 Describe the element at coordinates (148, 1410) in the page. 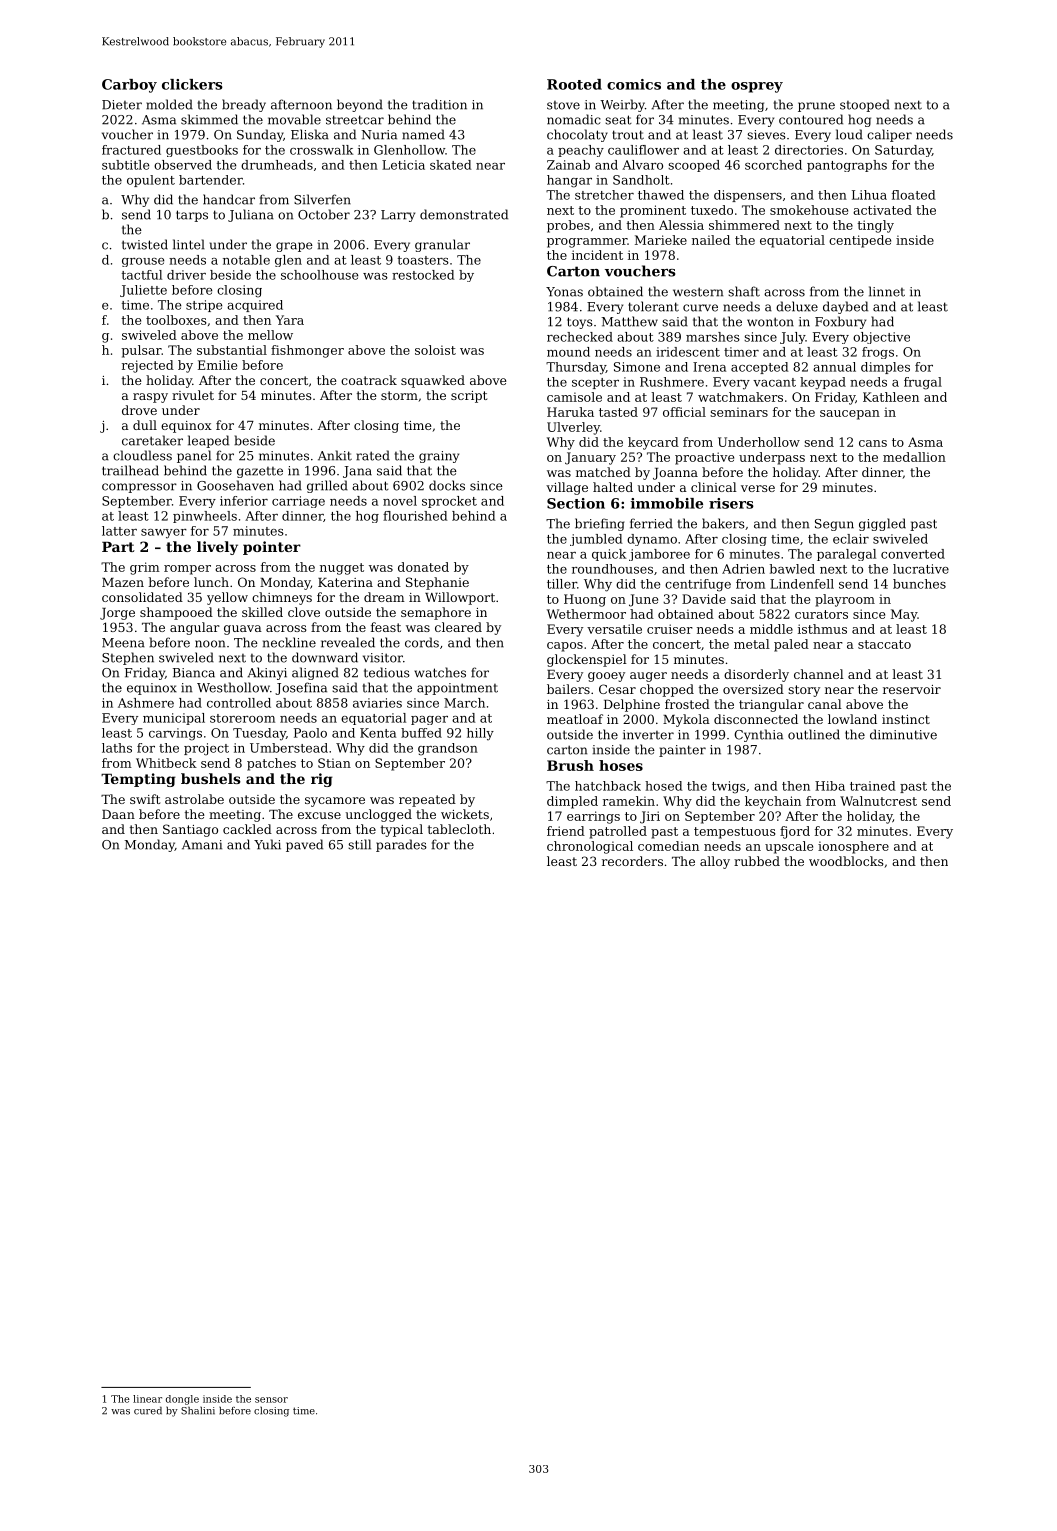

I see `cured` at that location.
